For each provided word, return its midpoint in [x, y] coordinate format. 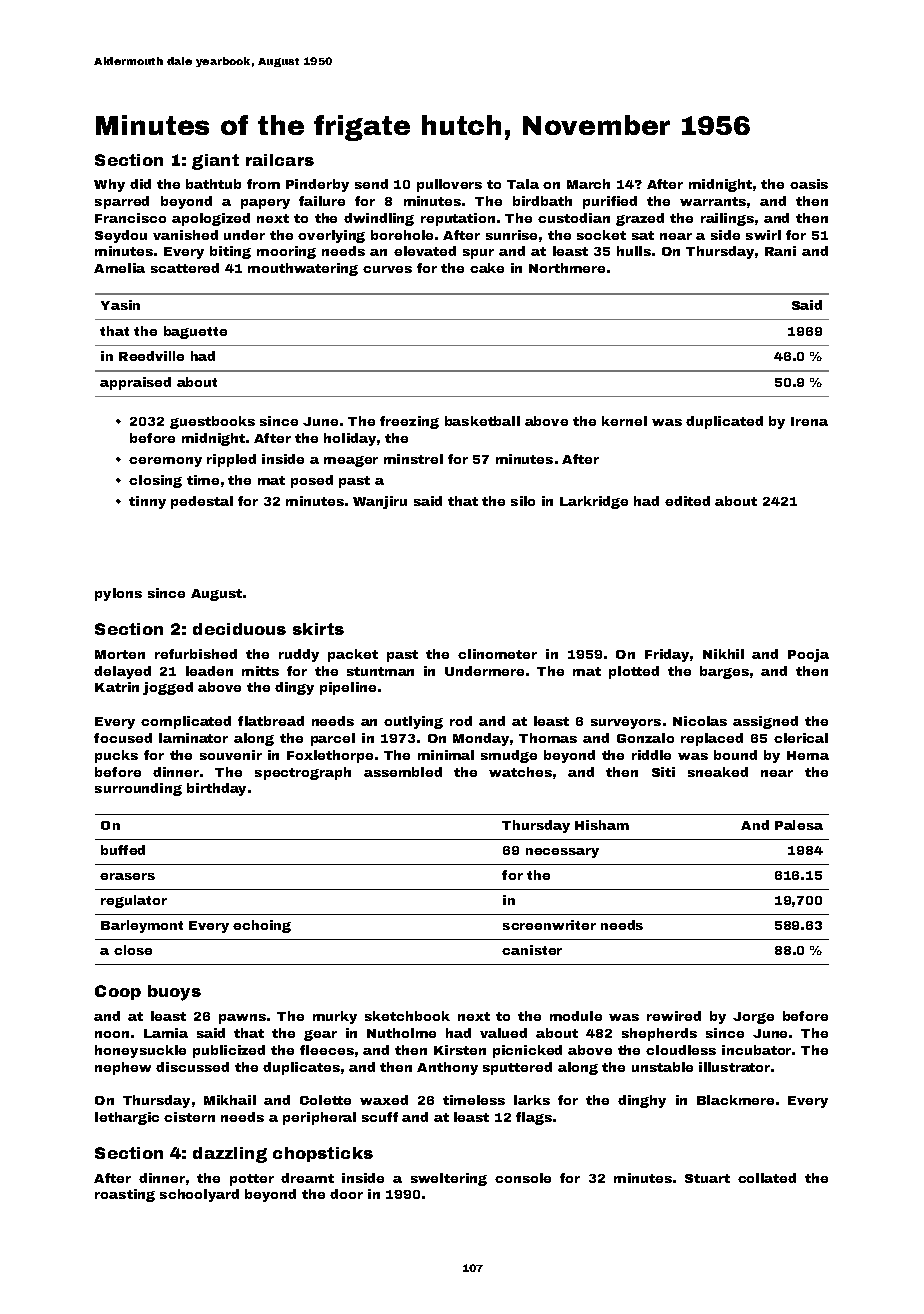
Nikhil [723, 654]
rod [461, 721]
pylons [118, 594]
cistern [189, 1117]
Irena [809, 421]
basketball [482, 421]
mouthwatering [303, 269]
